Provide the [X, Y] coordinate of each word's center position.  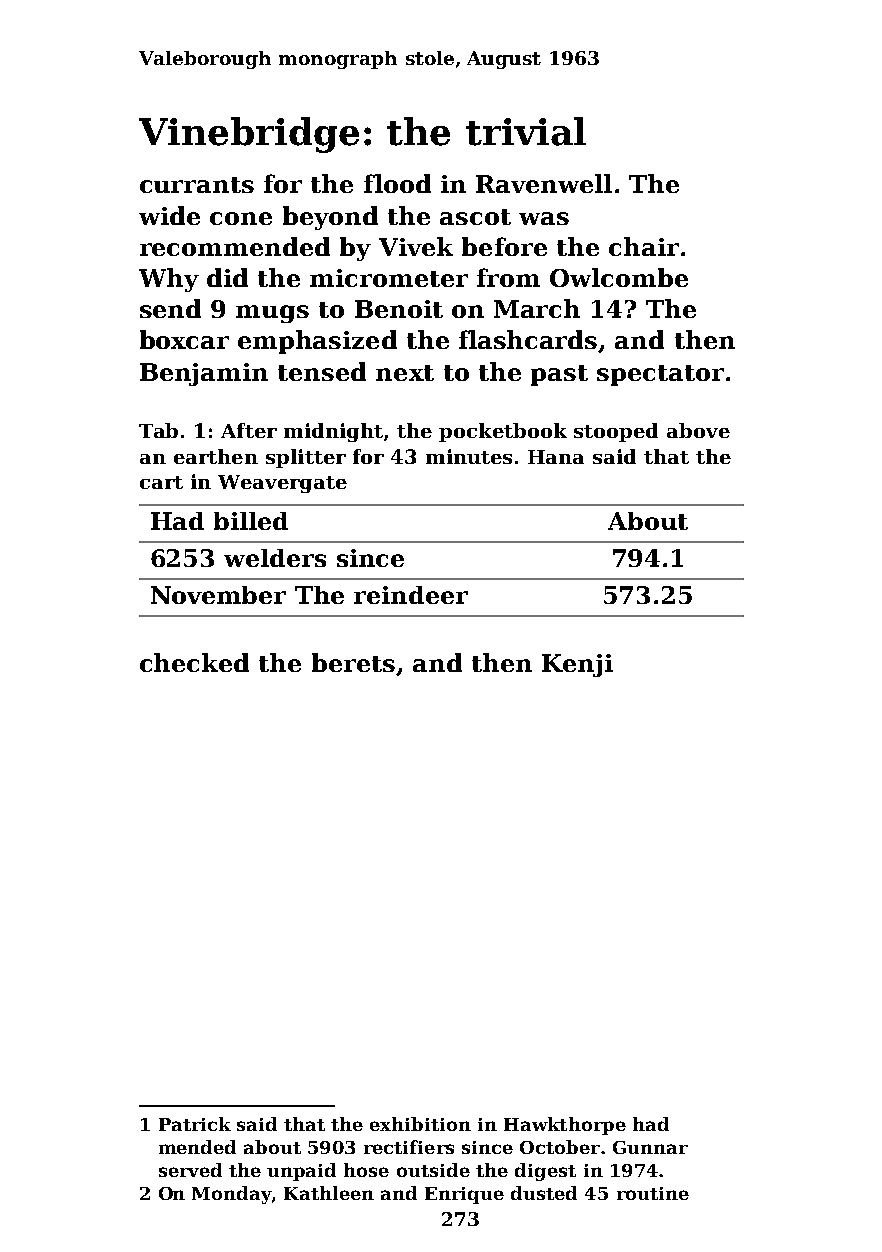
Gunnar [650, 1147]
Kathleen [329, 1193]
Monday [232, 1195]
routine [653, 1193]
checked [194, 662]
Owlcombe [619, 277]
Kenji [577, 665]
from [508, 277]
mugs [272, 314]
